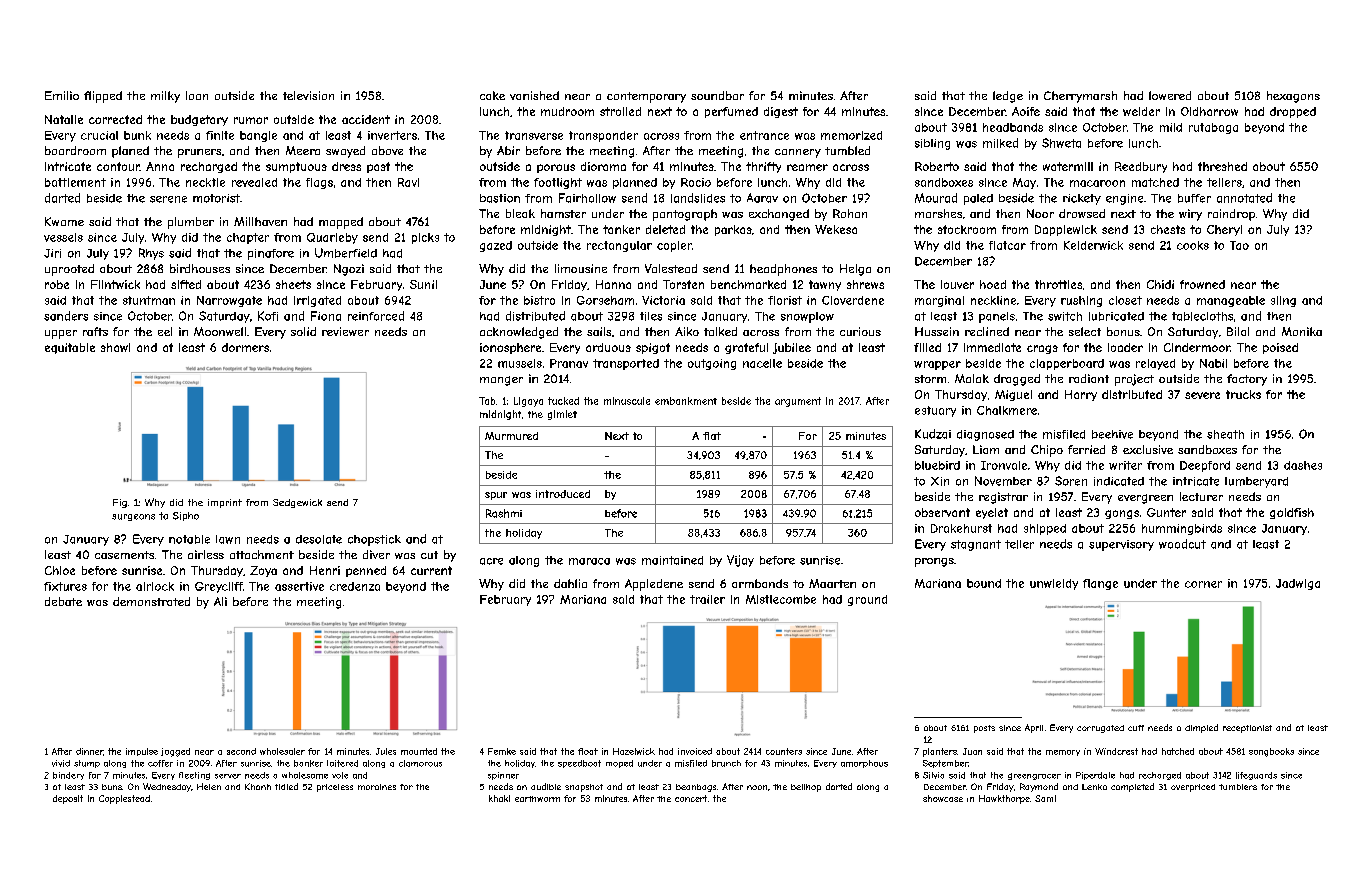 The width and height of the page is (1372, 887). What do you see at coordinates (589, 561) in the page?
I see `maraca` at bounding box center [589, 561].
